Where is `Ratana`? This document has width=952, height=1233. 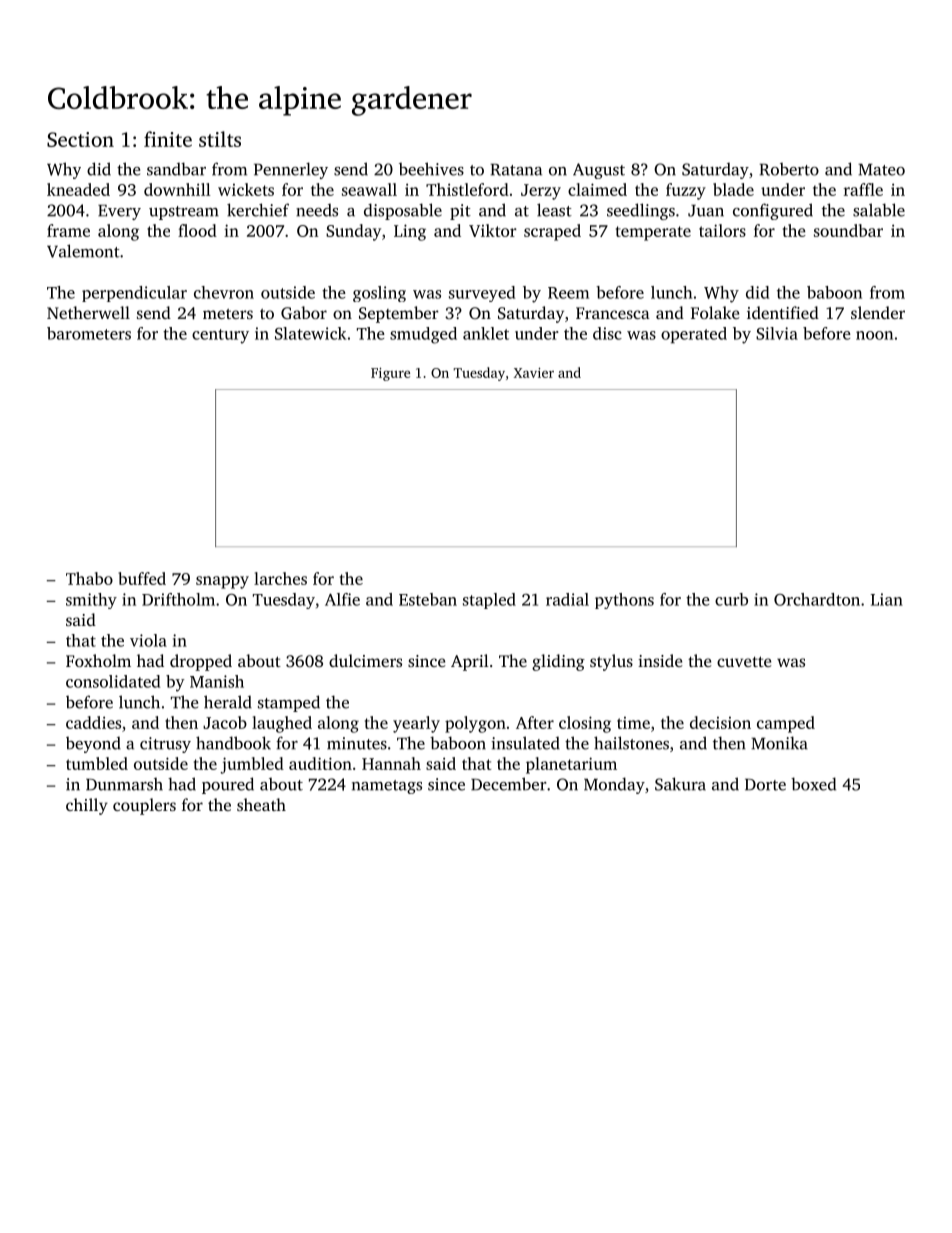
Ratana is located at coordinates (516, 170).
